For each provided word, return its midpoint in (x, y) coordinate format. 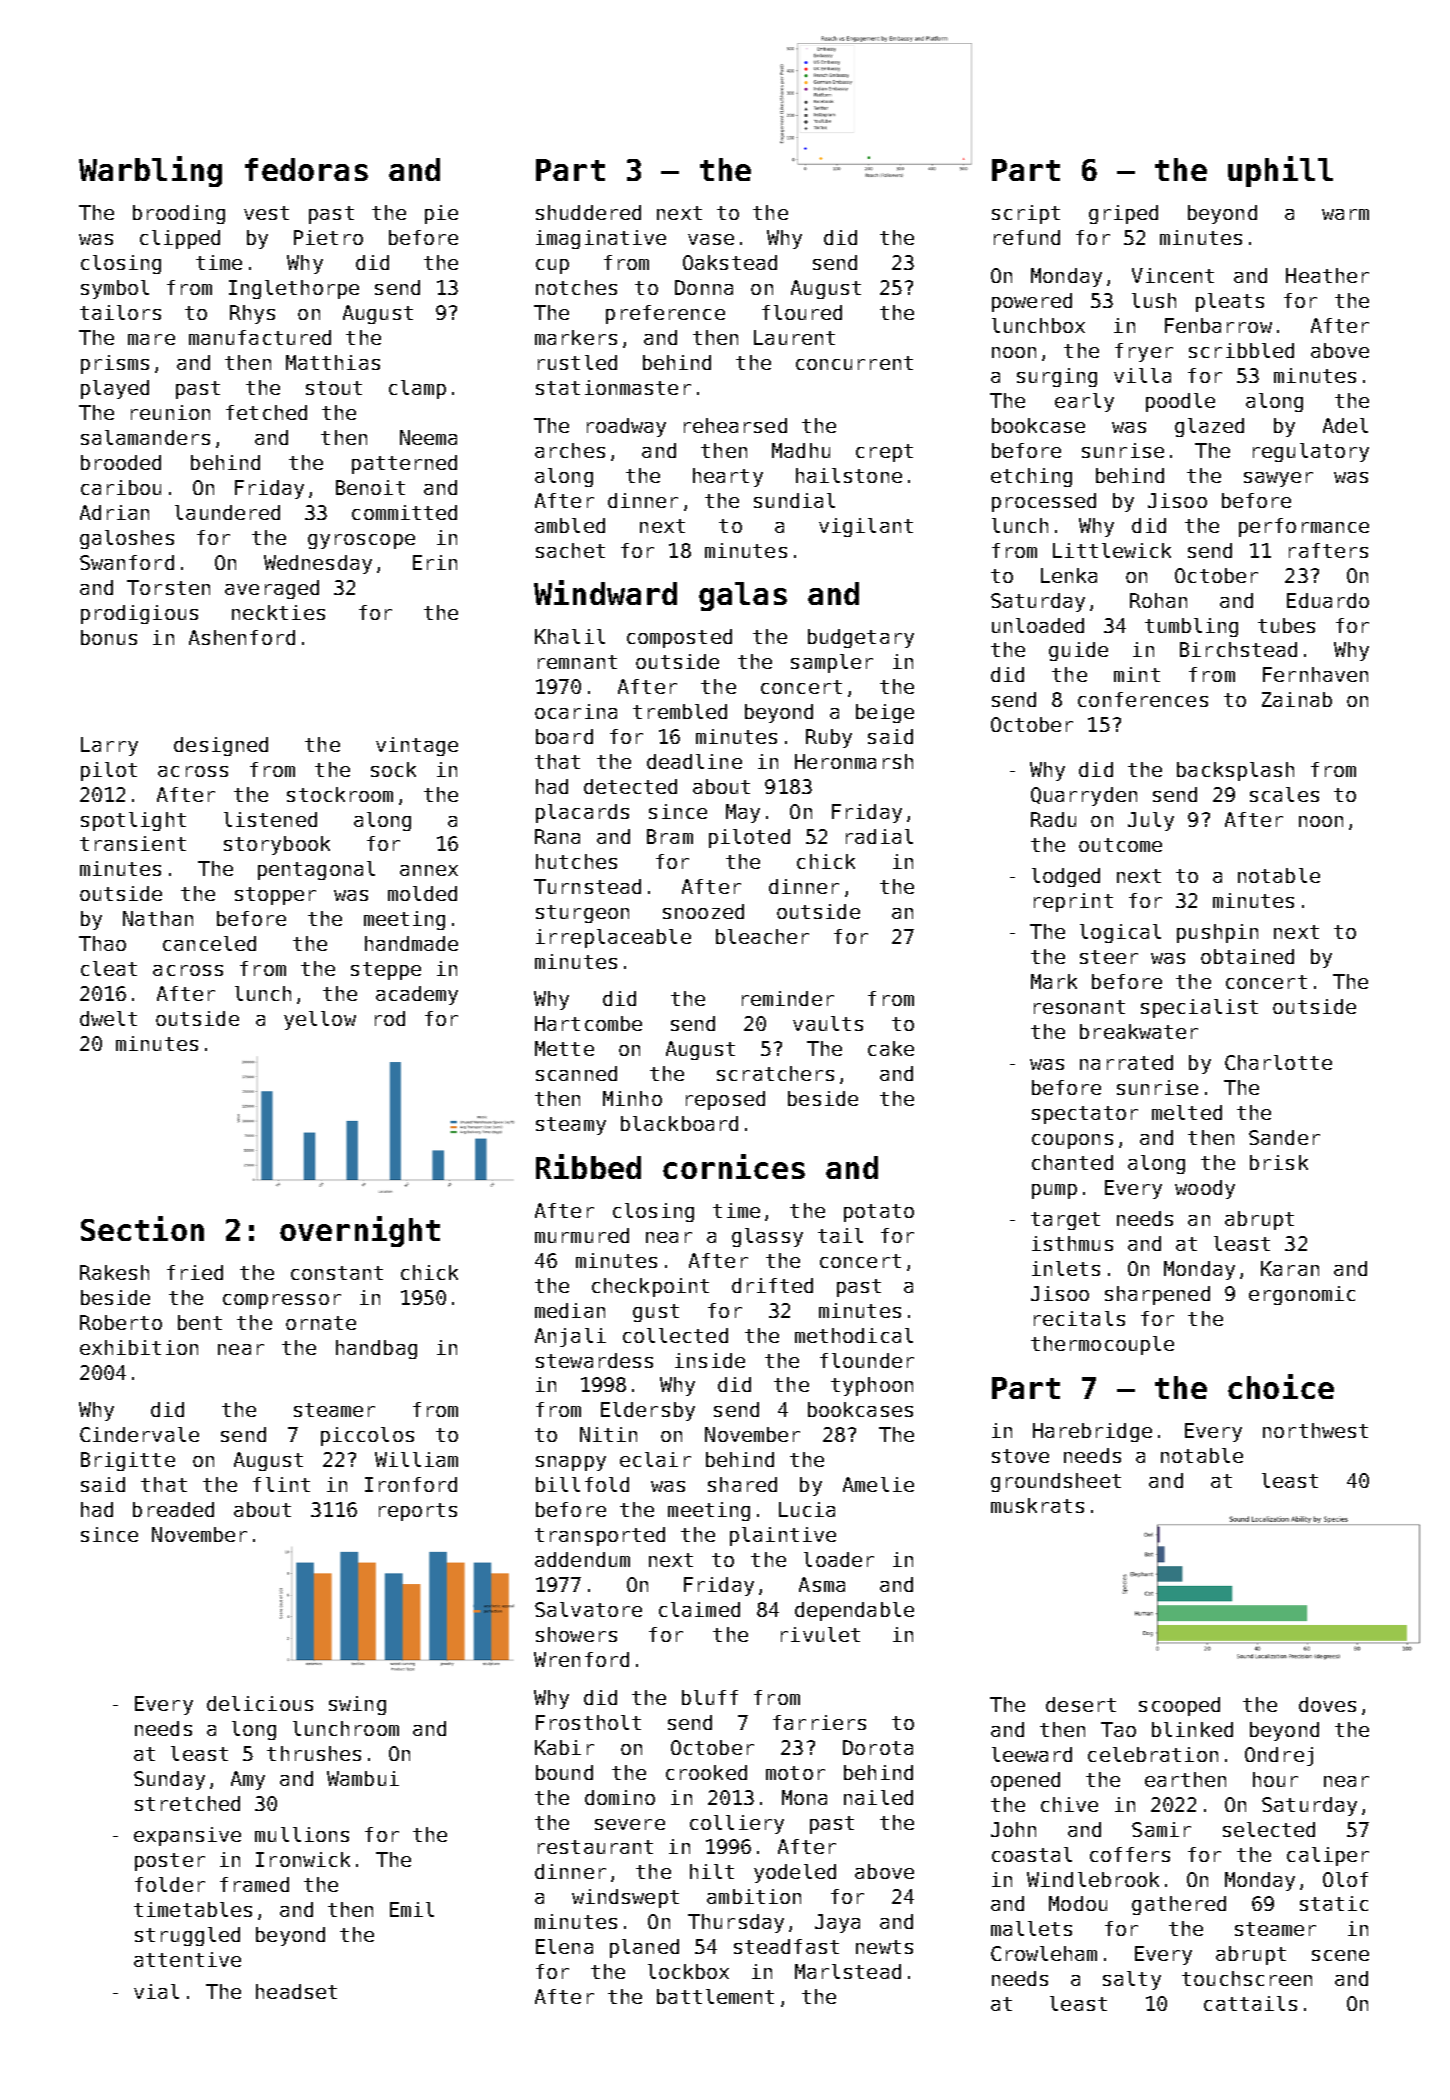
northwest (1315, 1430)
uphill (1280, 171)
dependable (854, 1611)
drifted (772, 1285)
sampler (832, 663)
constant (337, 1273)
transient (133, 843)
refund (1027, 237)
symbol (115, 289)
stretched (187, 1803)
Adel (1345, 425)
